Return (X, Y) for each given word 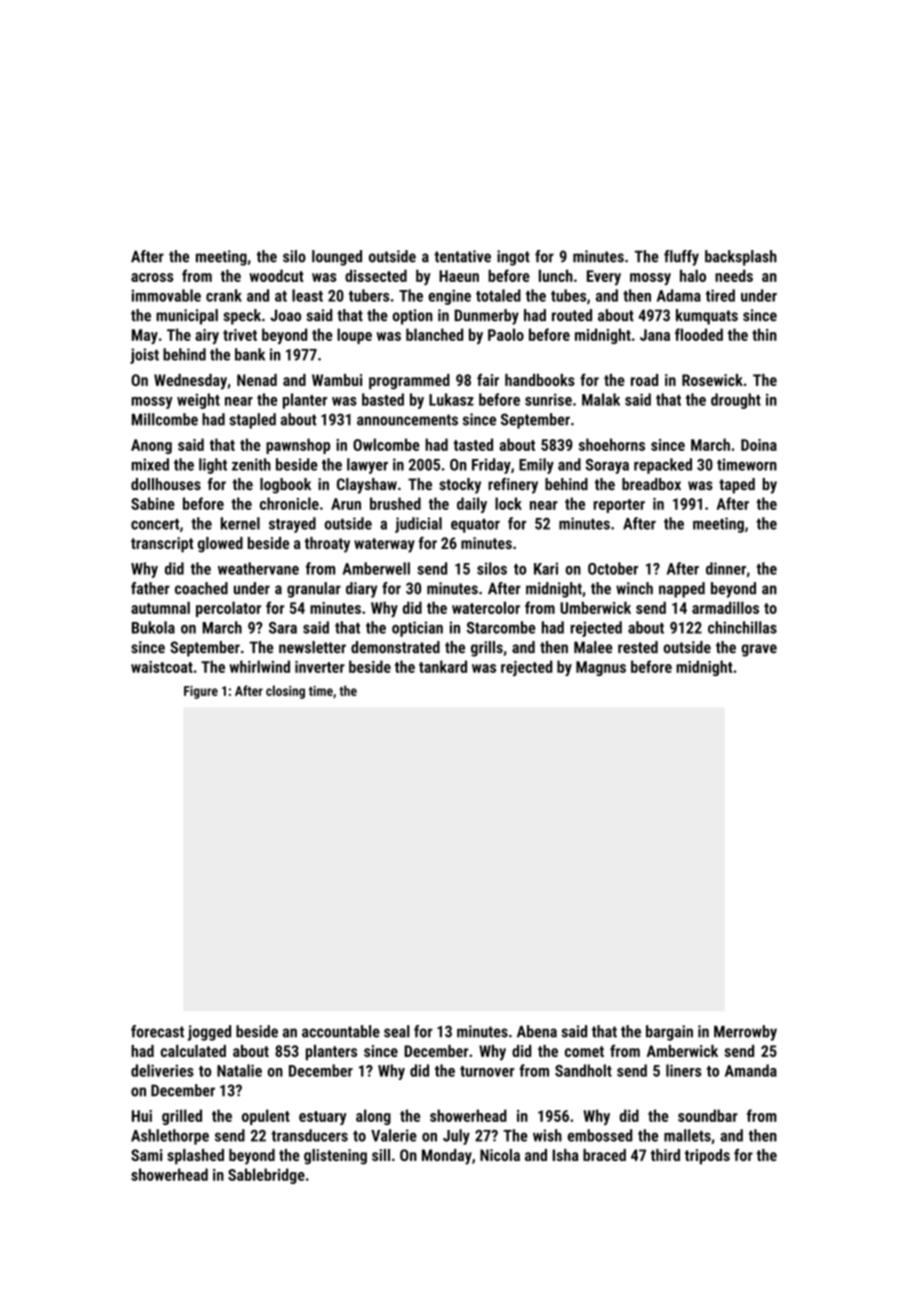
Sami (147, 1155)
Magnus (601, 668)
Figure (201, 692)
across (152, 277)
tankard (443, 666)
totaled (498, 295)
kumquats (707, 317)
